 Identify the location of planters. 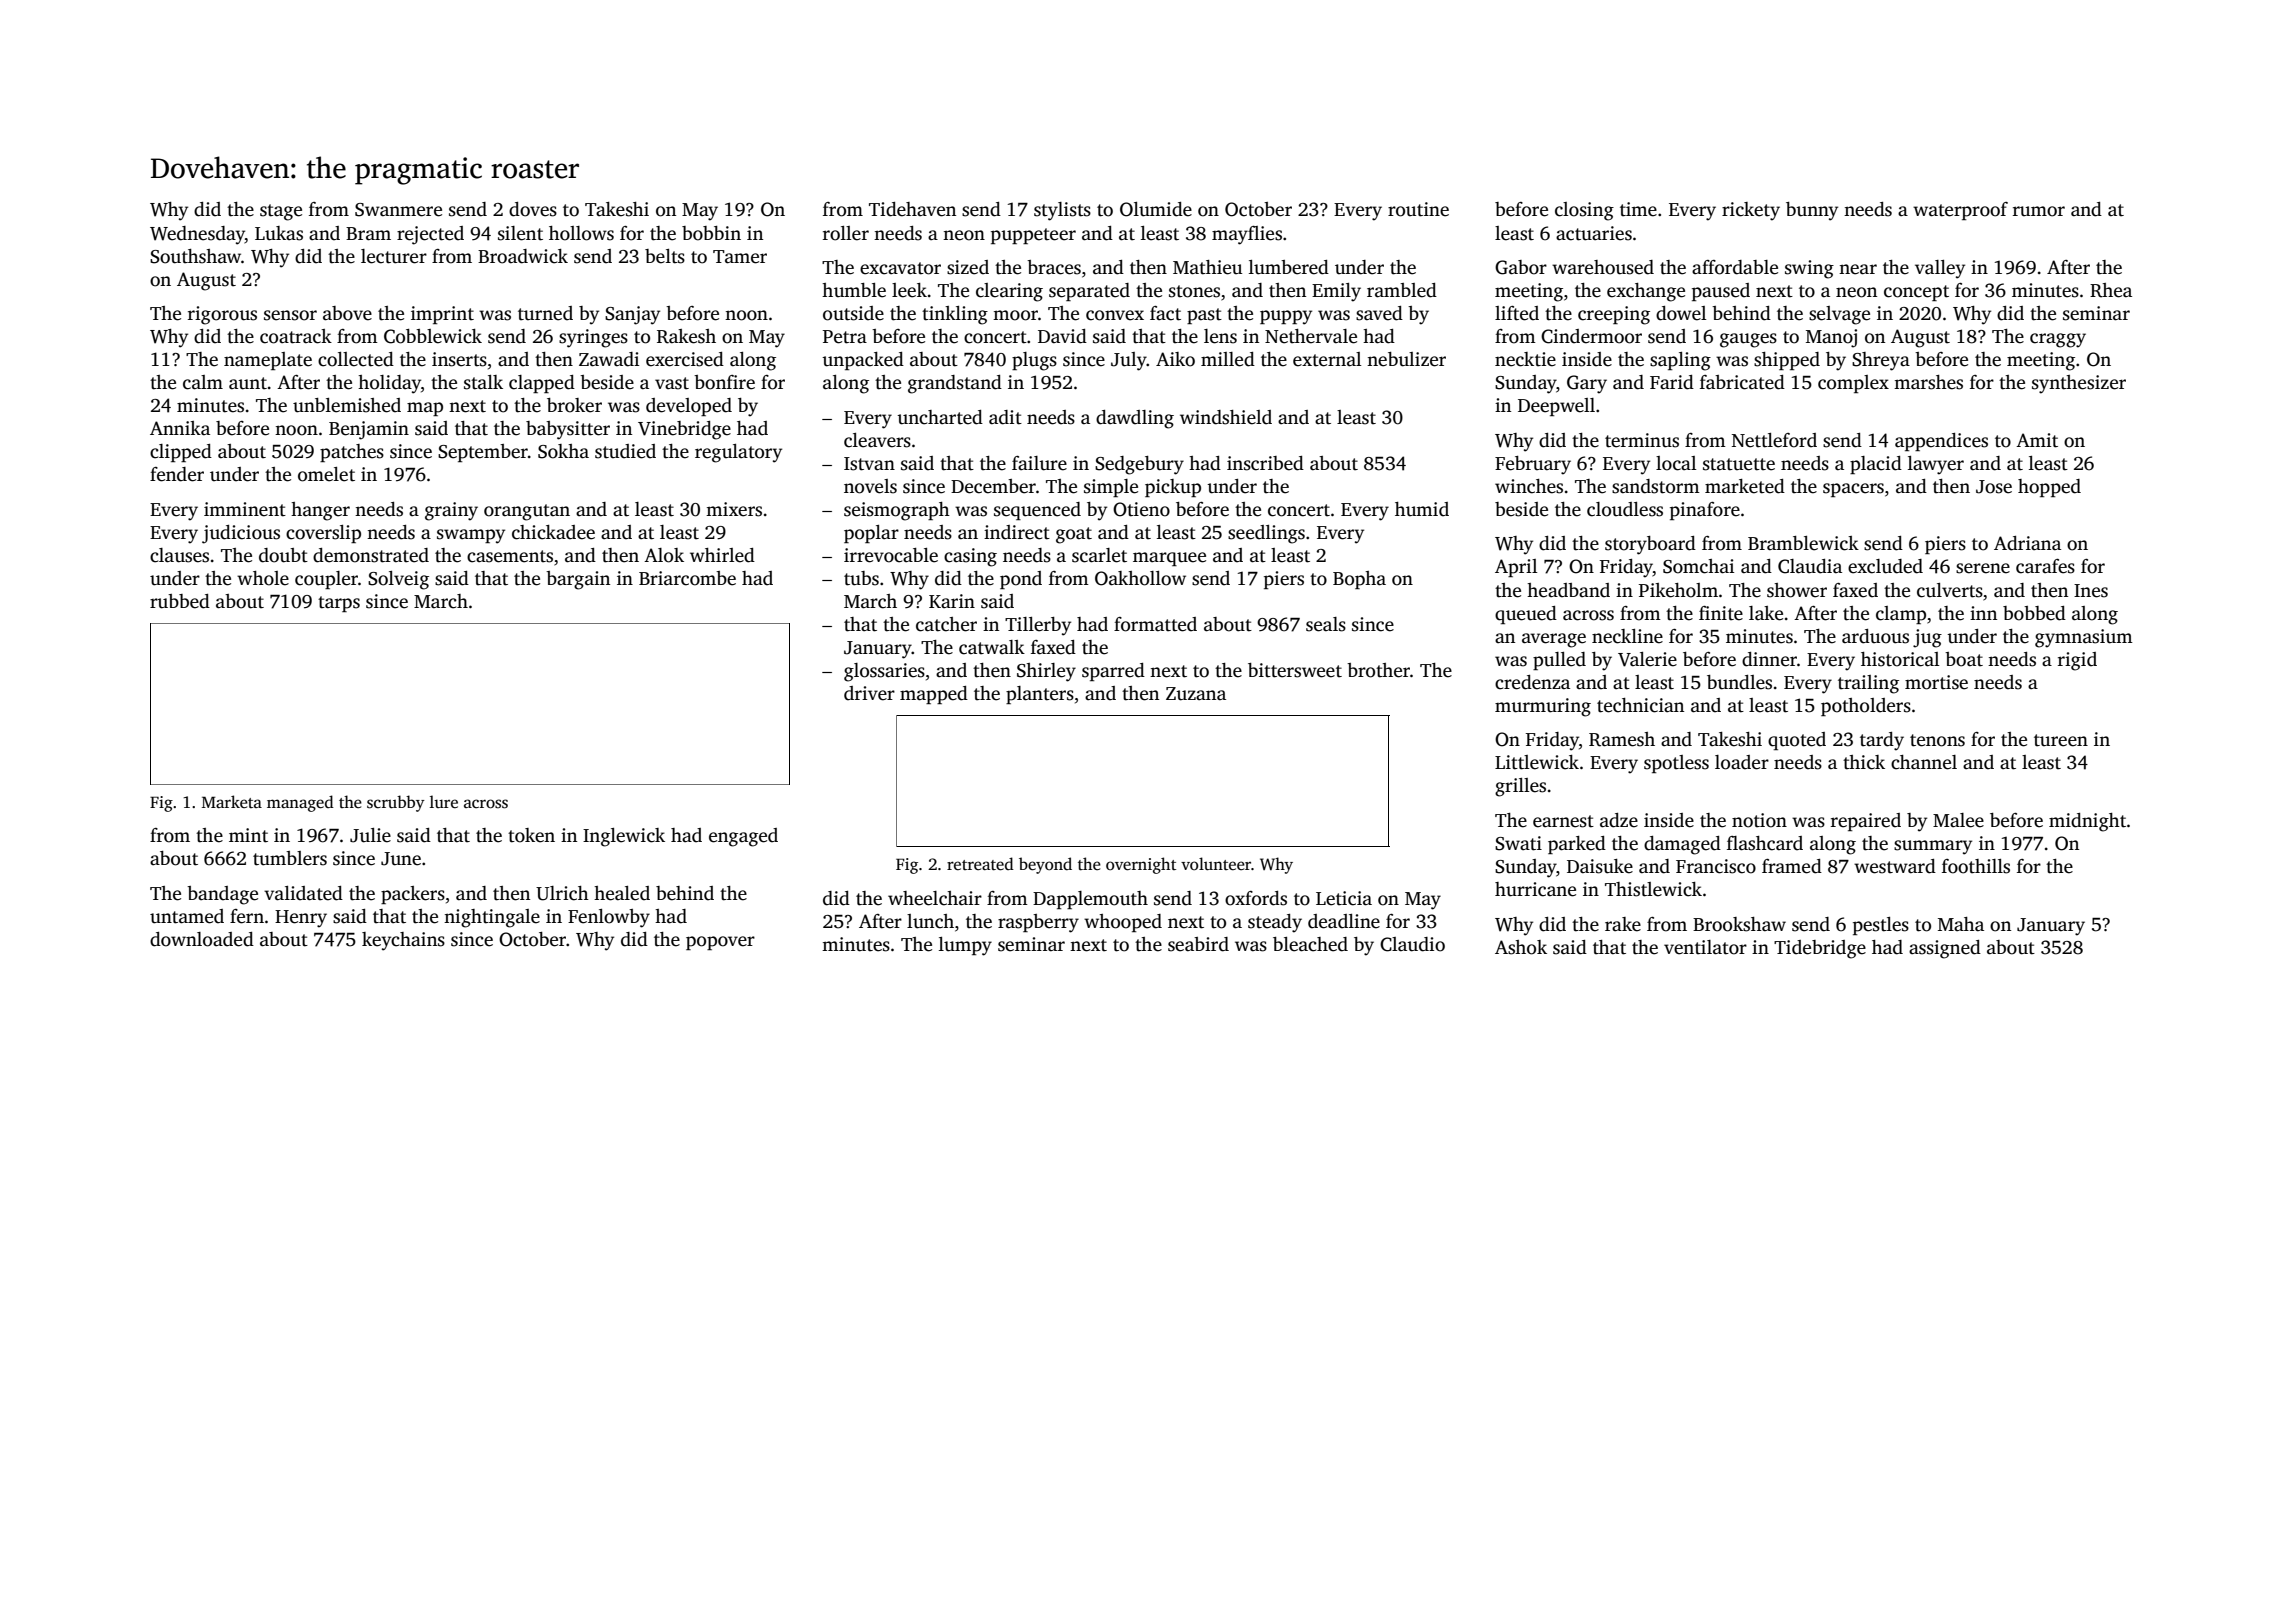
(1040, 695).
